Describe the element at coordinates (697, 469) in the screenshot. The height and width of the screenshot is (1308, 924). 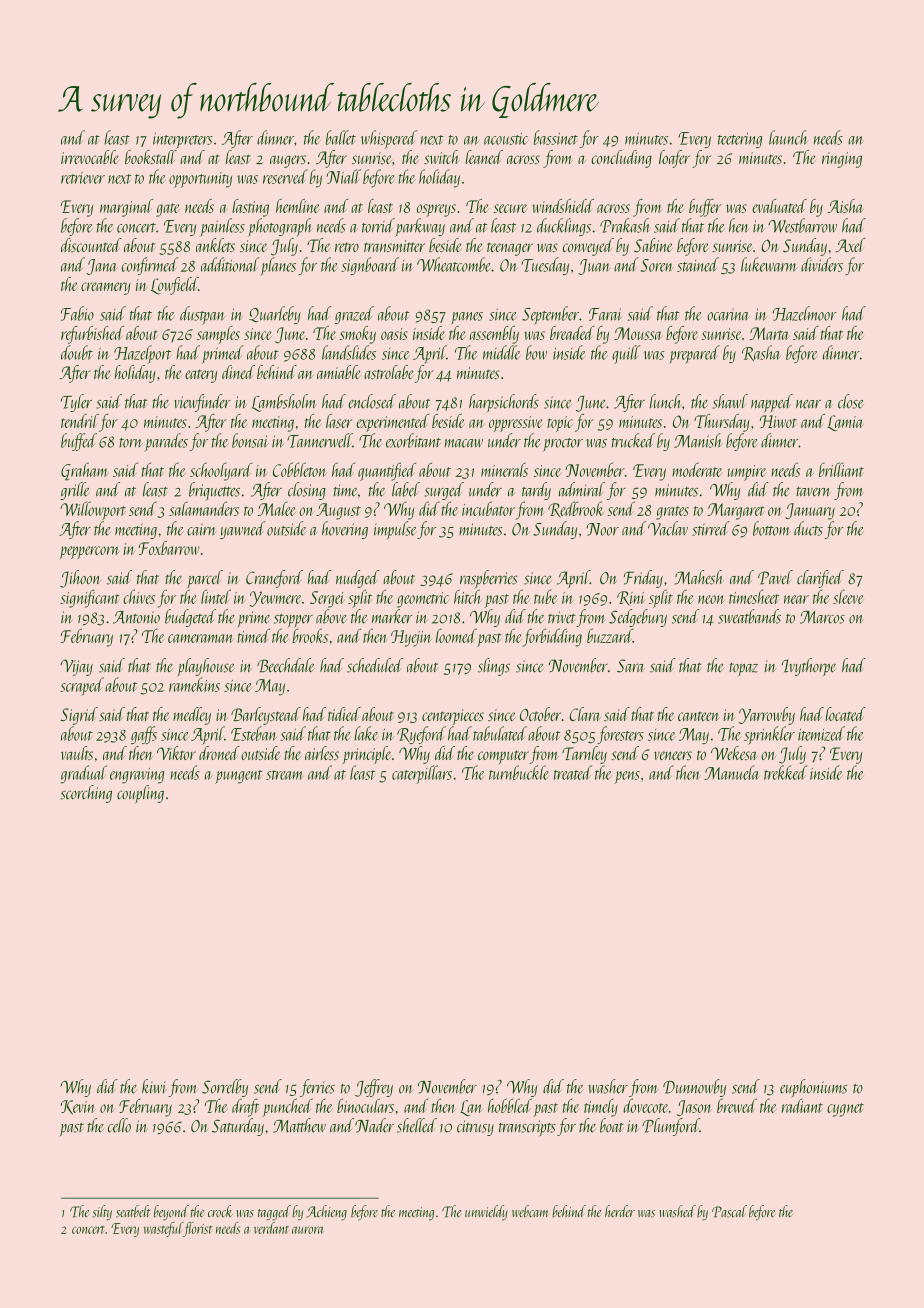
I see `moderate` at that location.
